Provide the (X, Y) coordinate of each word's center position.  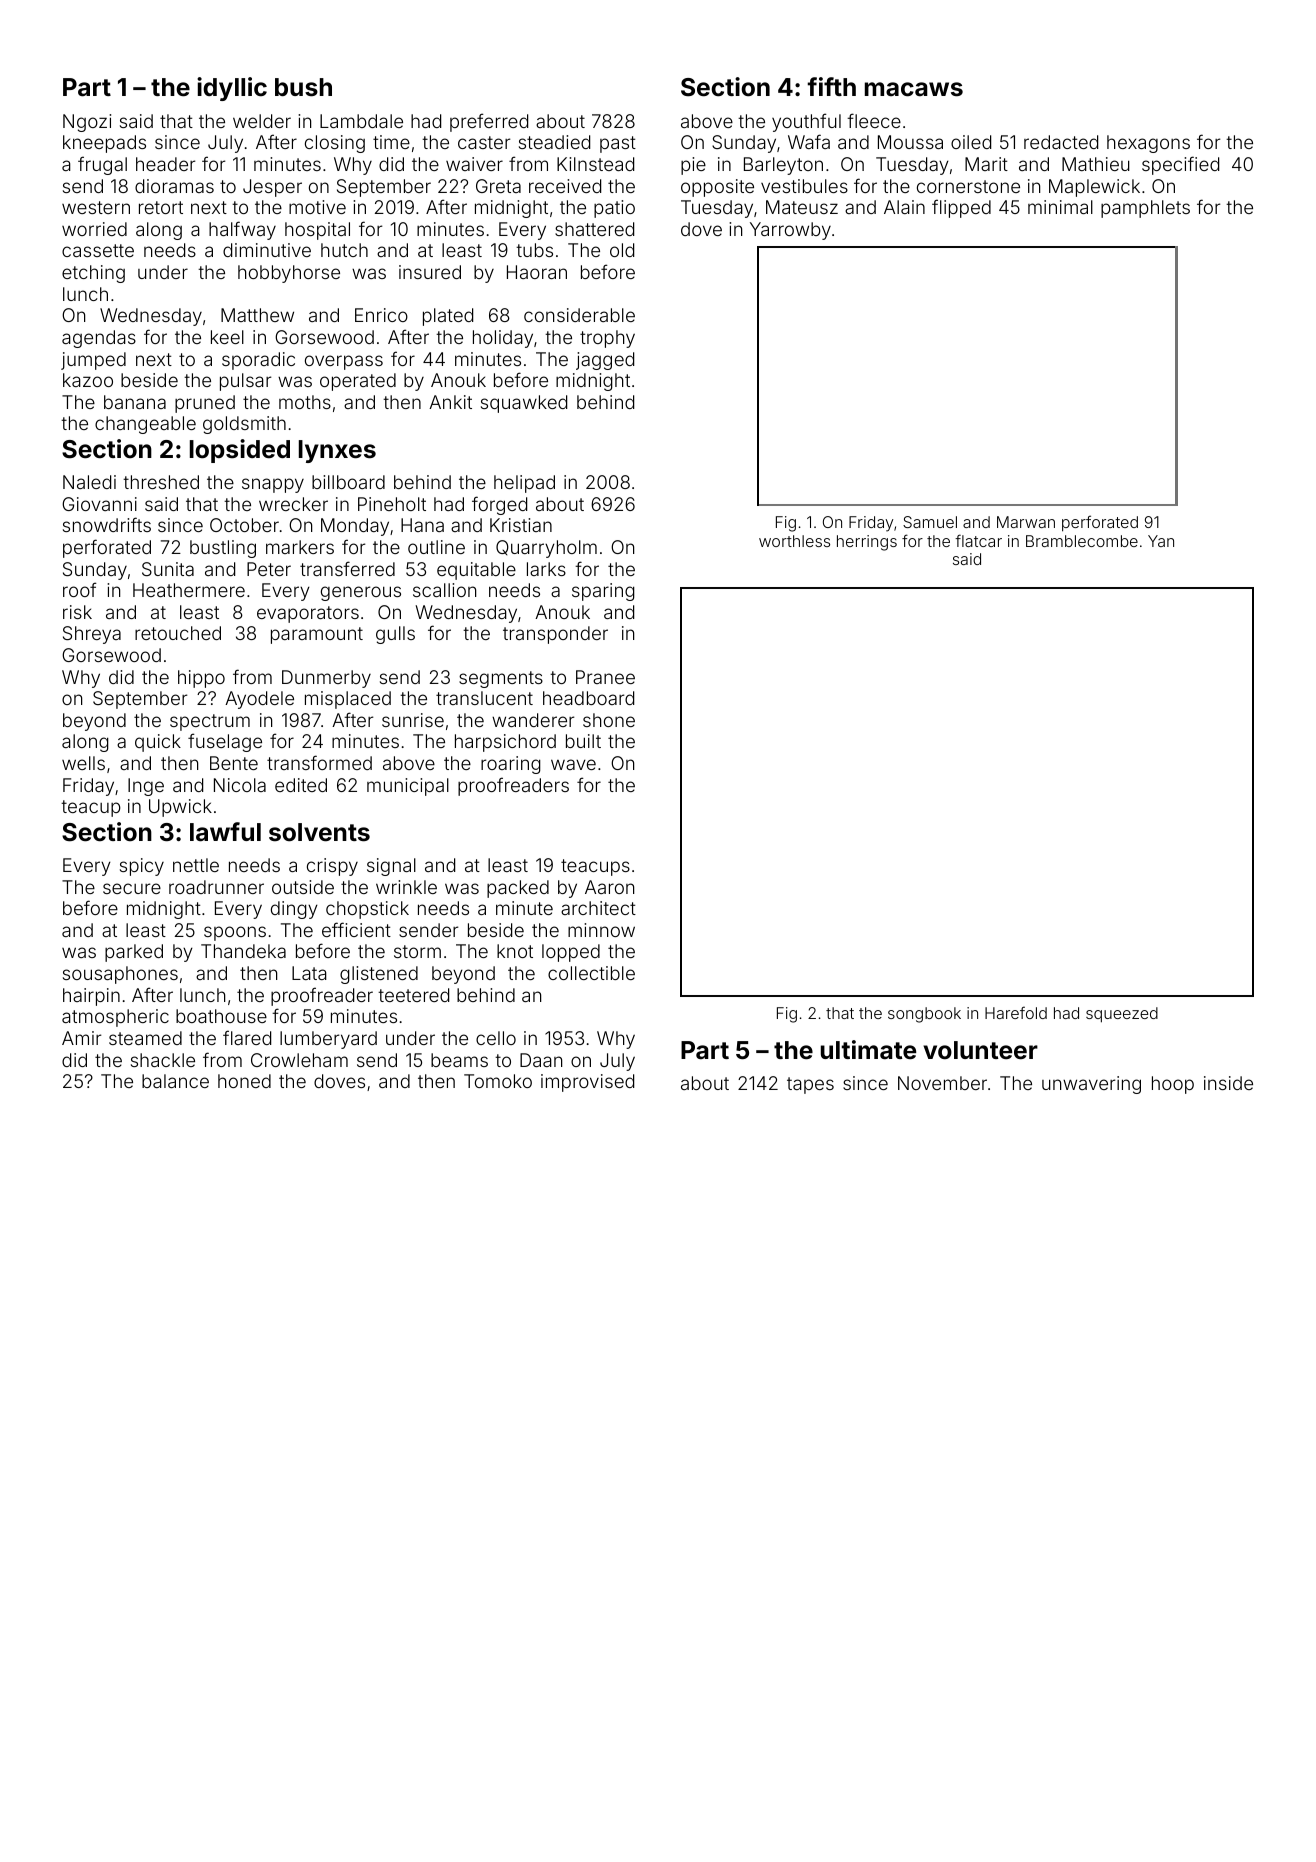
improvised (587, 1083)
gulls (395, 635)
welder (262, 121)
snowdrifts (107, 524)
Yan (1161, 541)
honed (244, 1081)
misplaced (348, 700)
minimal (1060, 207)
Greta (498, 186)
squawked (524, 404)
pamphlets (1145, 209)
